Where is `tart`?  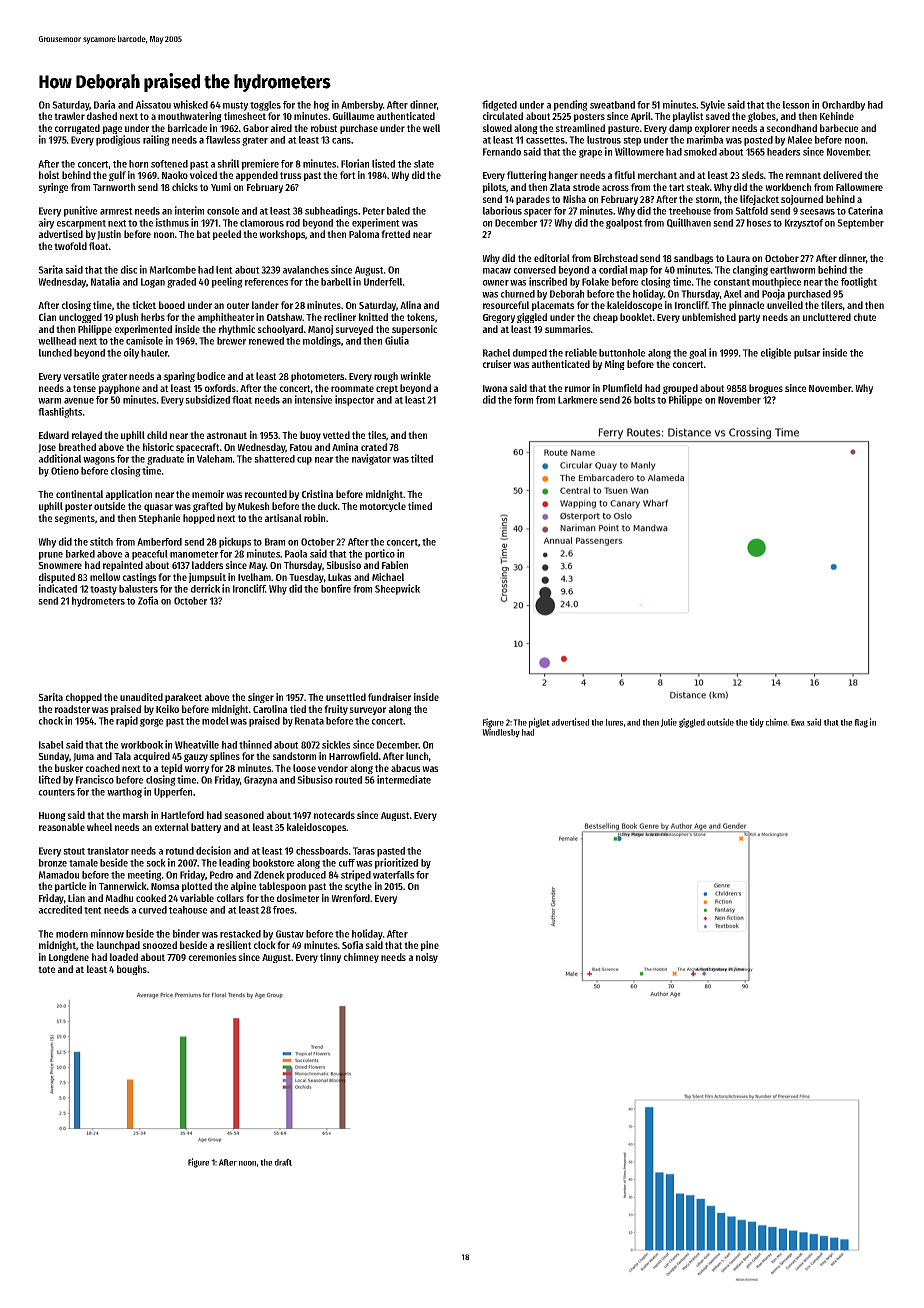 tart is located at coordinates (677, 187).
